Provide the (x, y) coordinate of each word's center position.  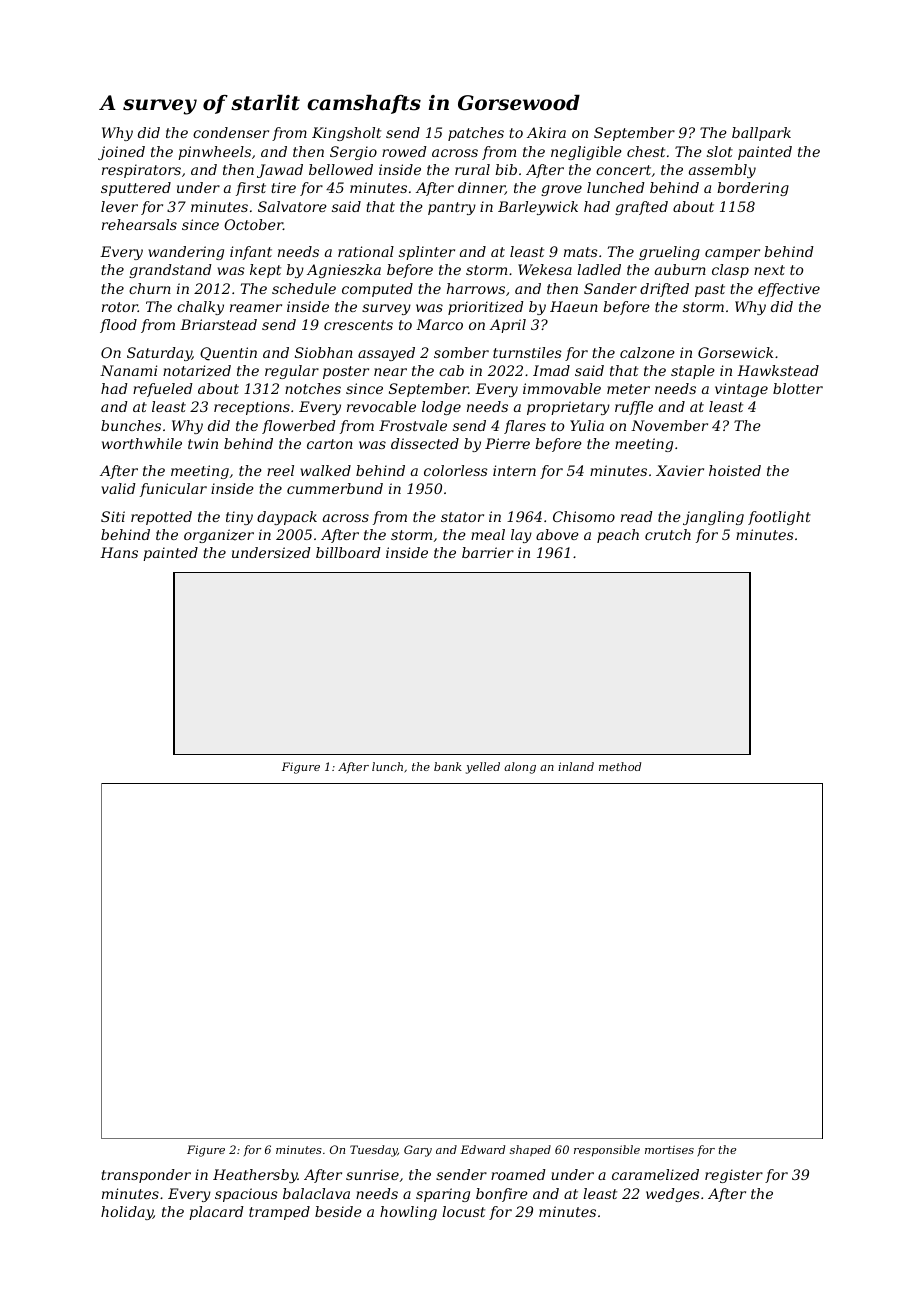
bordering (753, 189)
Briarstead (218, 324)
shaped (530, 1151)
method (620, 766)
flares (525, 427)
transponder (146, 1176)
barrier (488, 552)
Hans (119, 552)
